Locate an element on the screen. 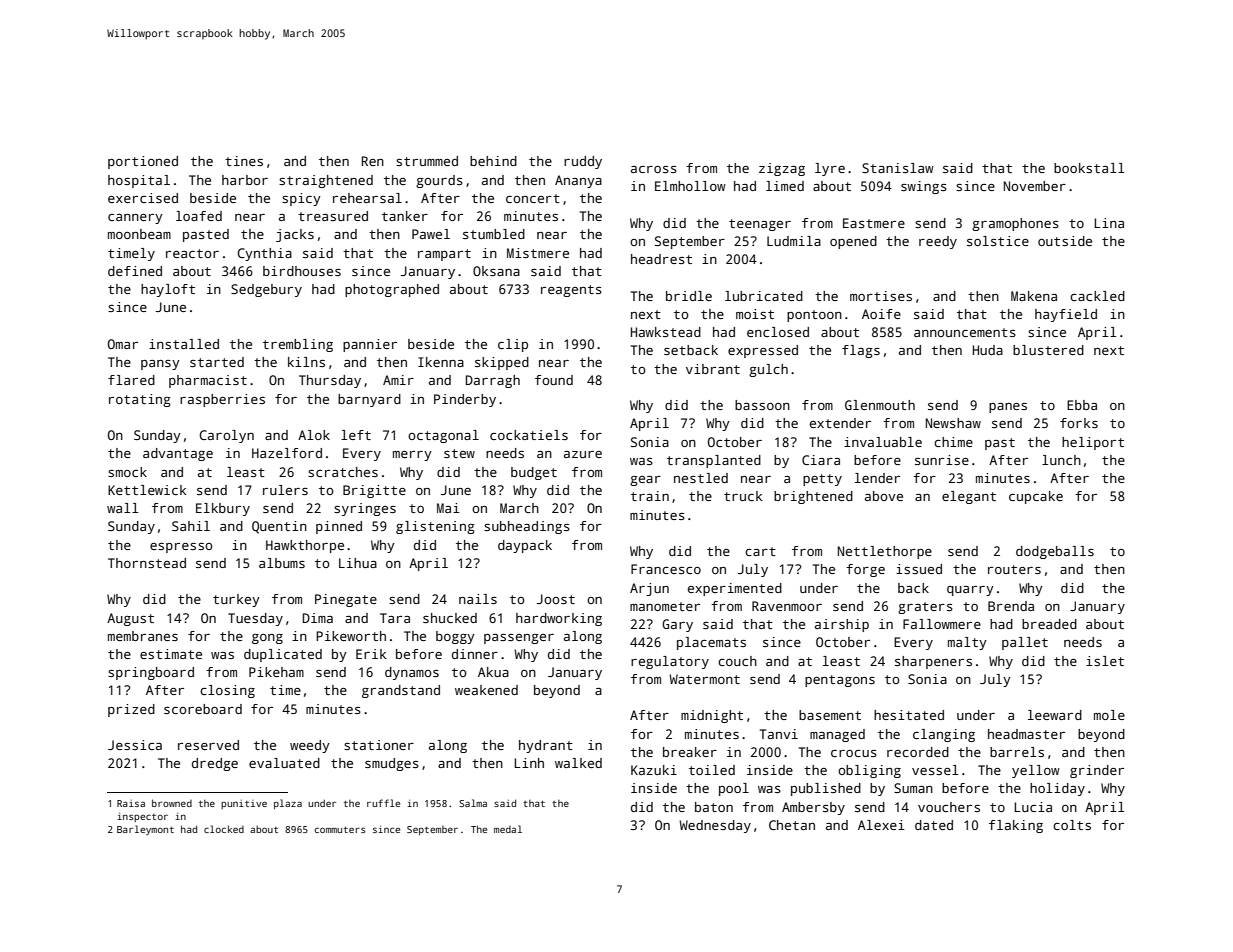 The height and width of the screenshot is (952, 1233). sunrise is located at coordinates (942, 460).
